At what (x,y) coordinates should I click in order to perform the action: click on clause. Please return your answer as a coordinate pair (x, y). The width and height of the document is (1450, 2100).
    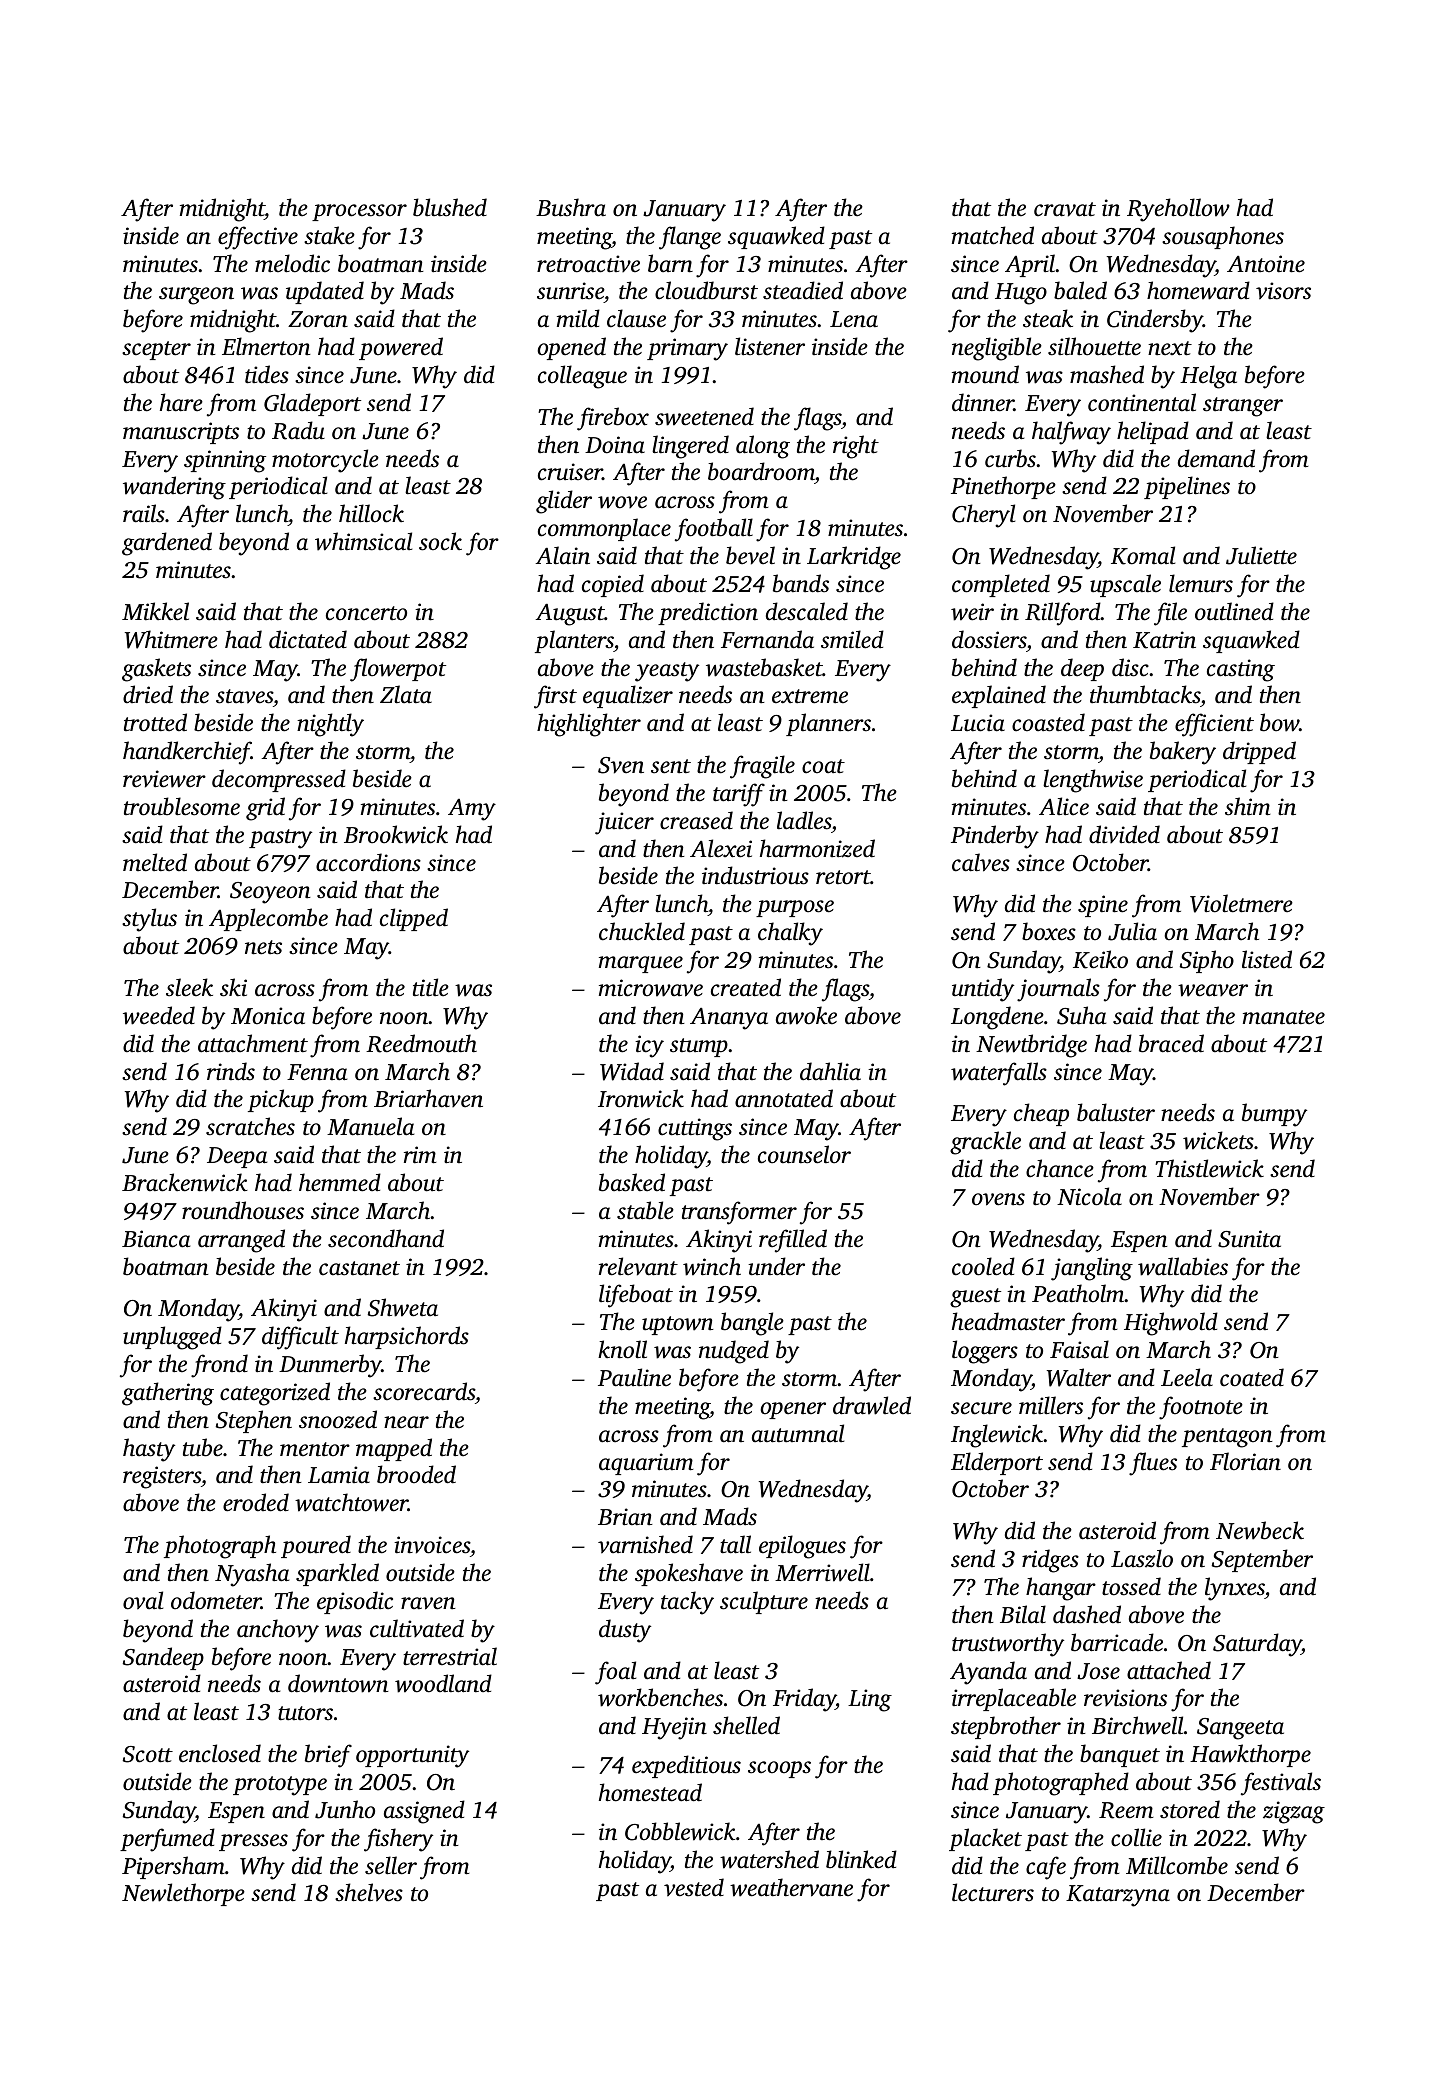
    Looking at the image, I should click on (636, 318).
